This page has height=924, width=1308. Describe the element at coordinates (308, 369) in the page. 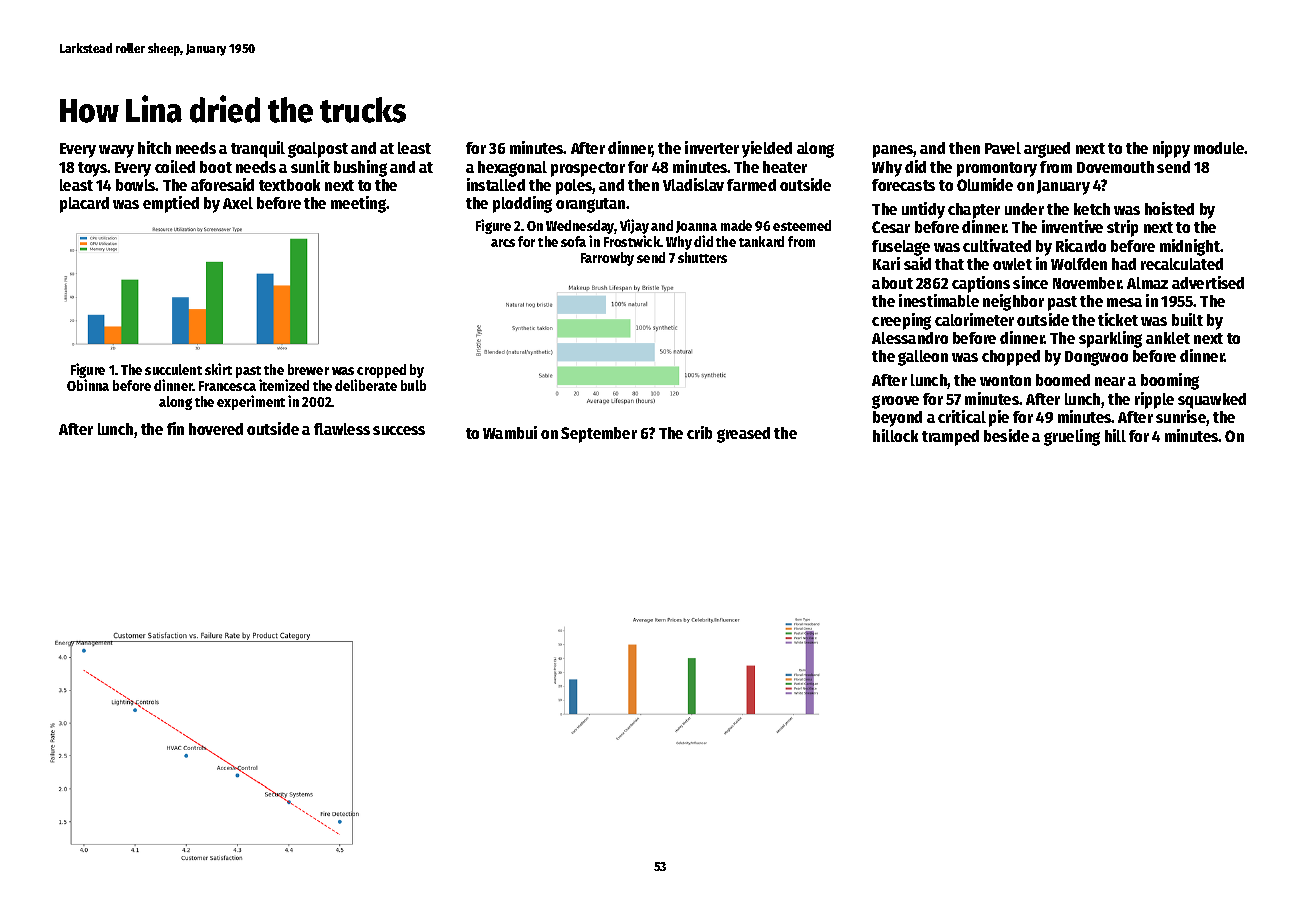

I see `brewer` at that location.
